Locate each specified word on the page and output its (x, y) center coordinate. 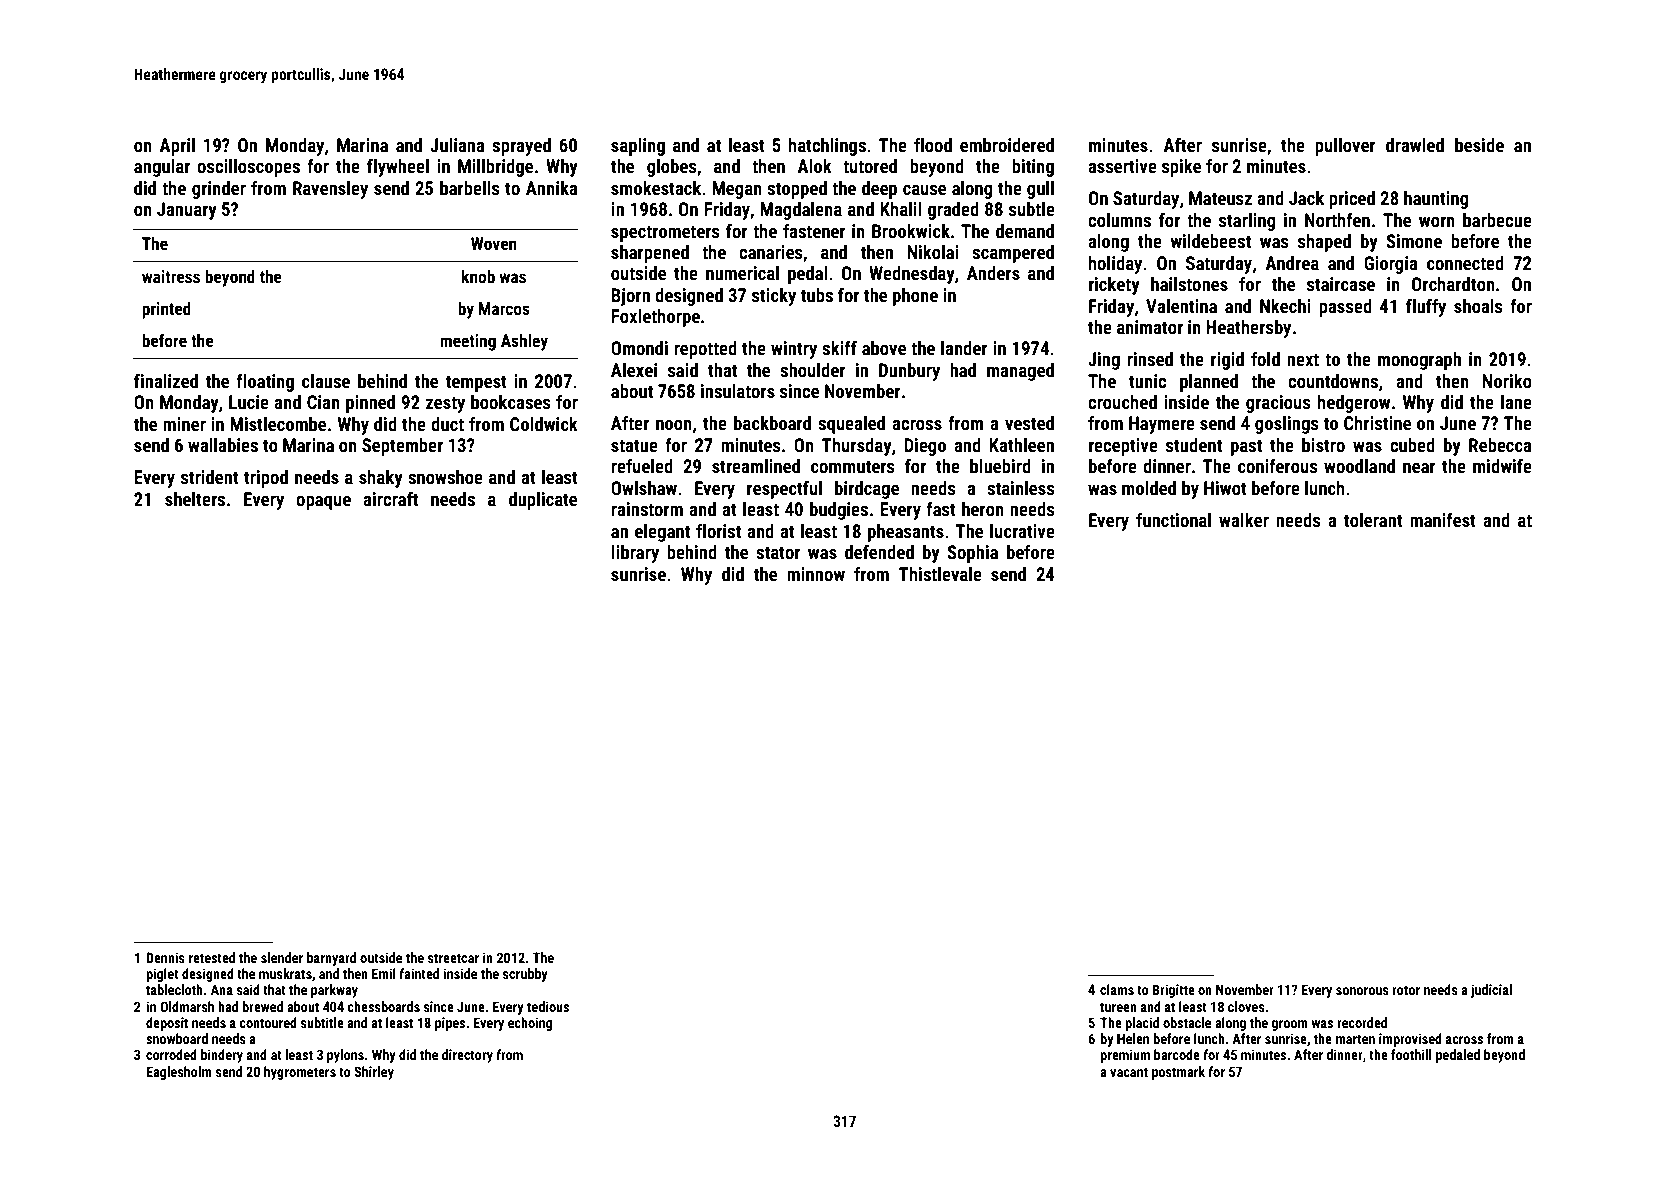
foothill (1411, 1054)
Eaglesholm (179, 1073)
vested (1029, 423)
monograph (1419, 361)
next (1303, 359)
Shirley (374, 1073)
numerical (742, 273)
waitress (171, 276)
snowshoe (445, 477)
